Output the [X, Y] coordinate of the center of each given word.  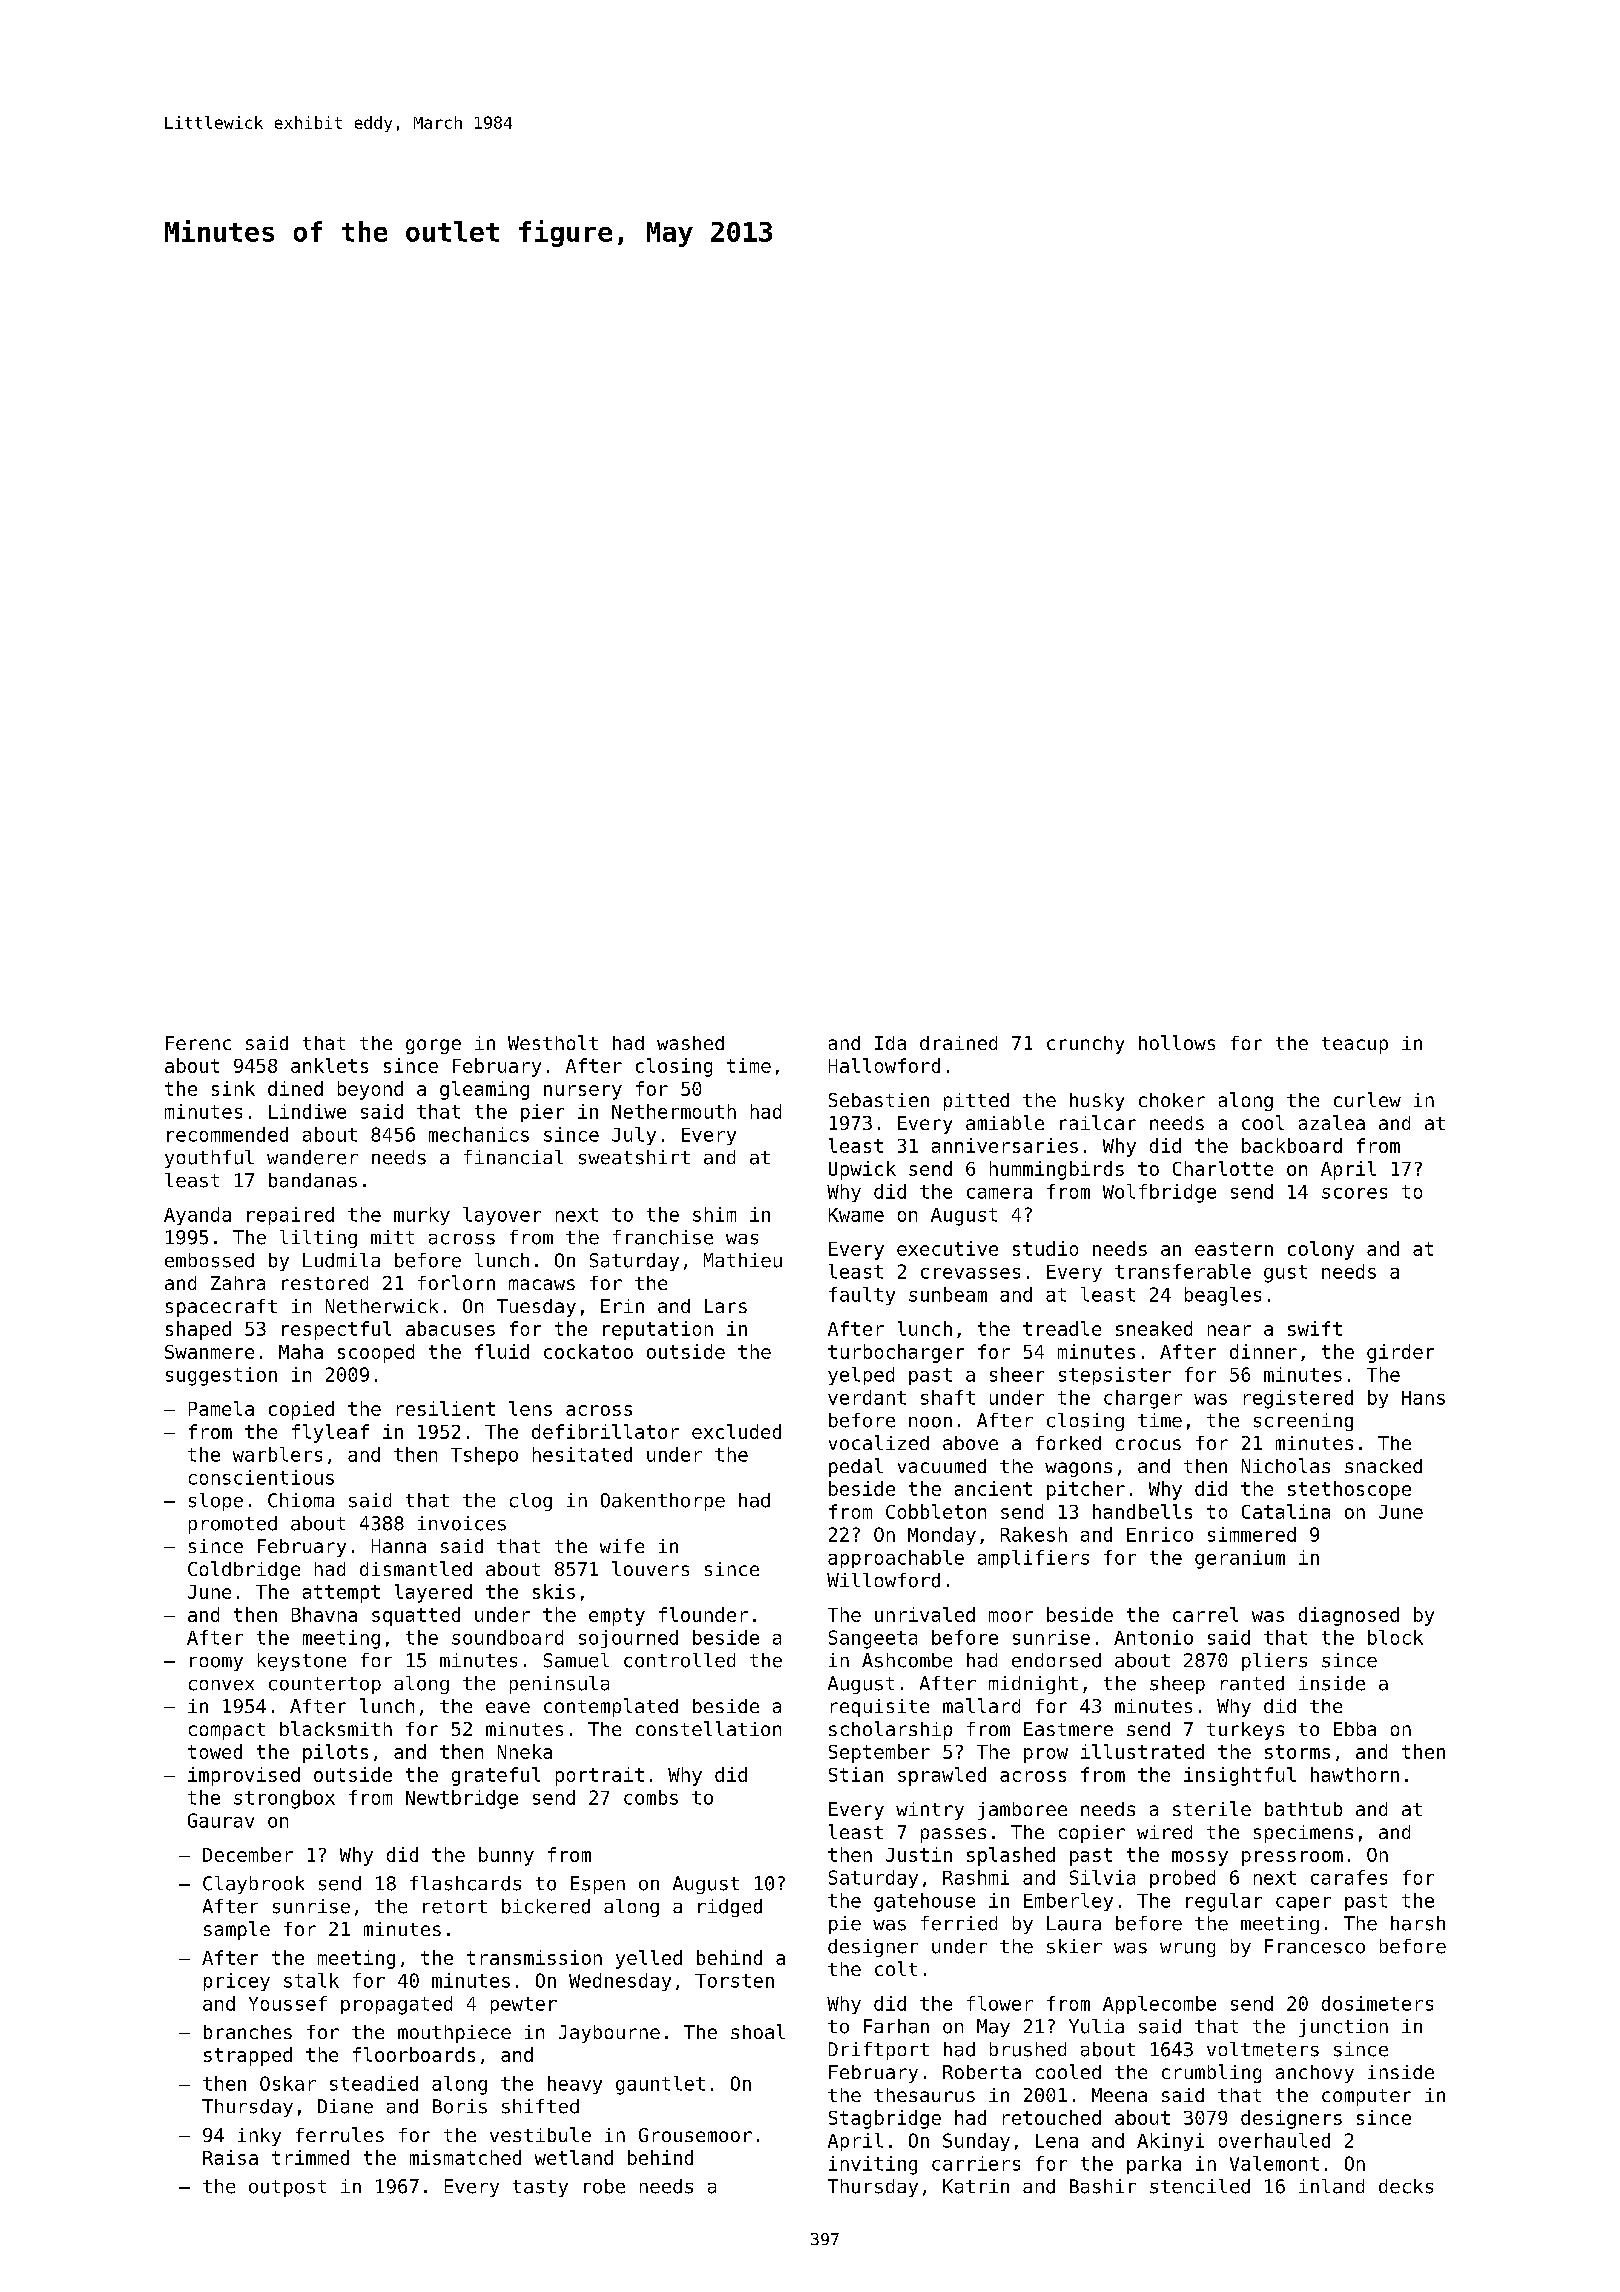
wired [1164, 1832]
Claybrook [253, 1885]
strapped [248, 2056]
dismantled [416, 1568]
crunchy [1085, 1045]
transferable [1183, 1271]
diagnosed [1349, 1616]
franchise [663, 1237]
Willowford [883, 1580]
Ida [890, 1043]
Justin [919, 1854]
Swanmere [209, 1352]
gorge [433, 1046]
